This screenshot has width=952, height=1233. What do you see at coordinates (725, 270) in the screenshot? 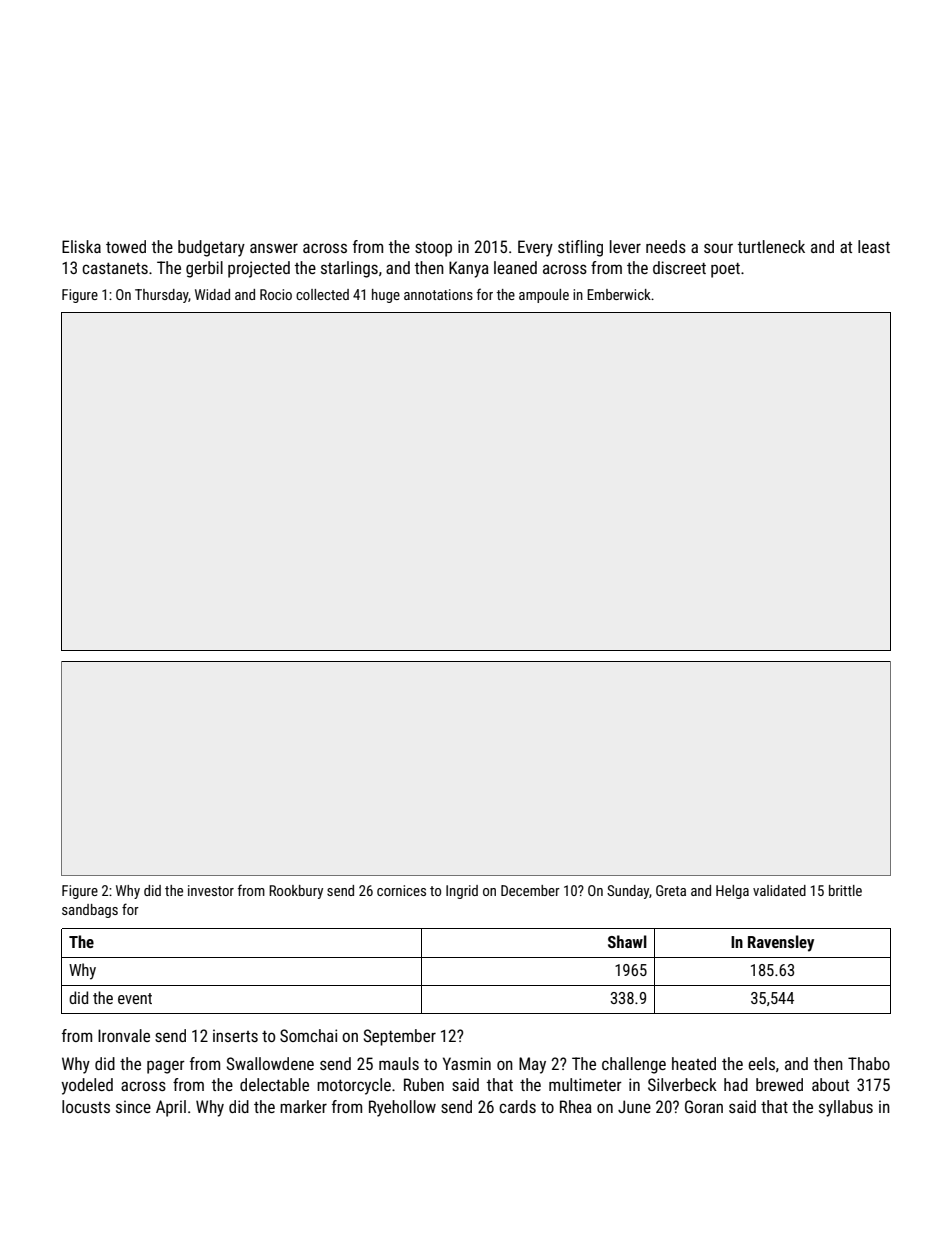
I see `poet` at bounding box center [725, 270].
